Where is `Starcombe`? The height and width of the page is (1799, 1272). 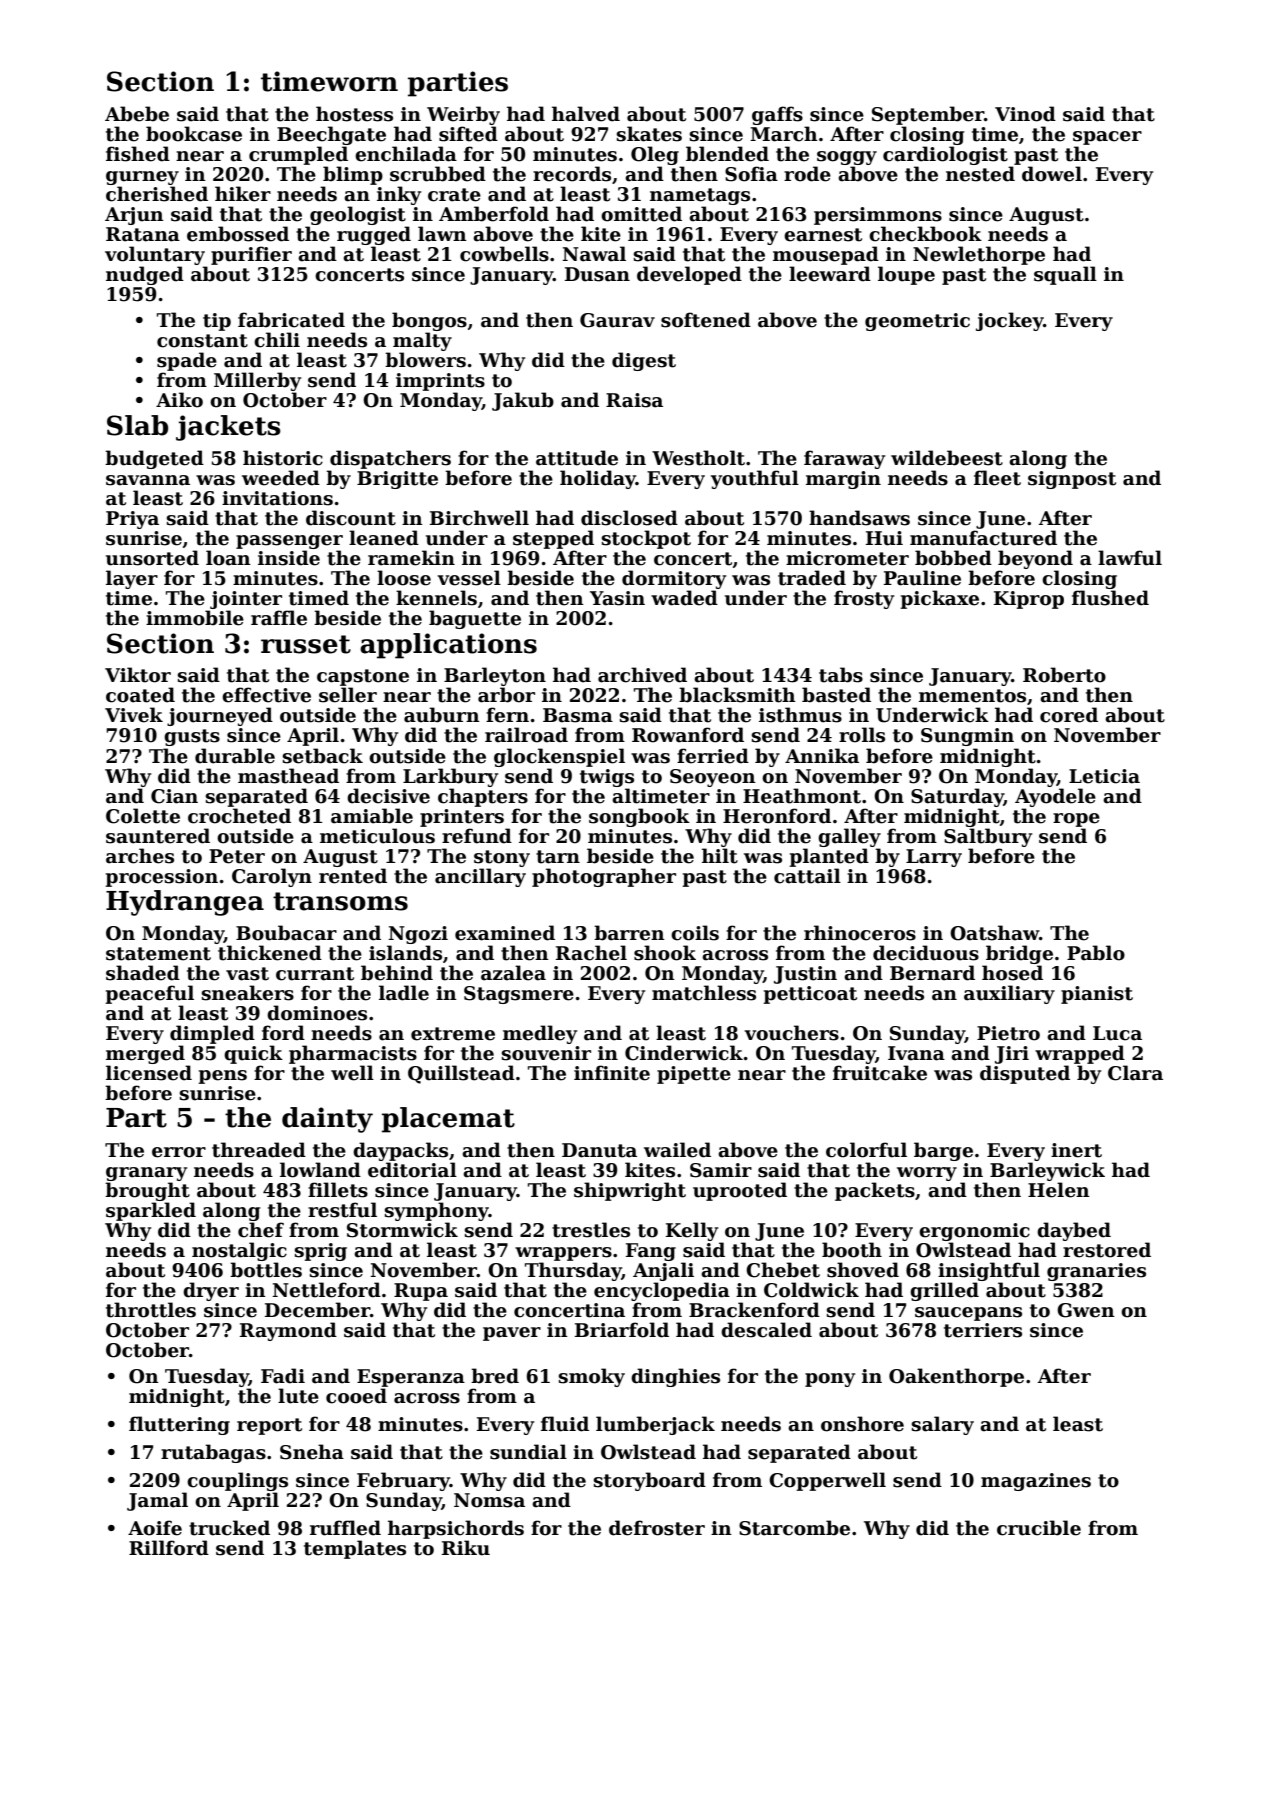 Starcombe is located at coordinates (794, 1528).
